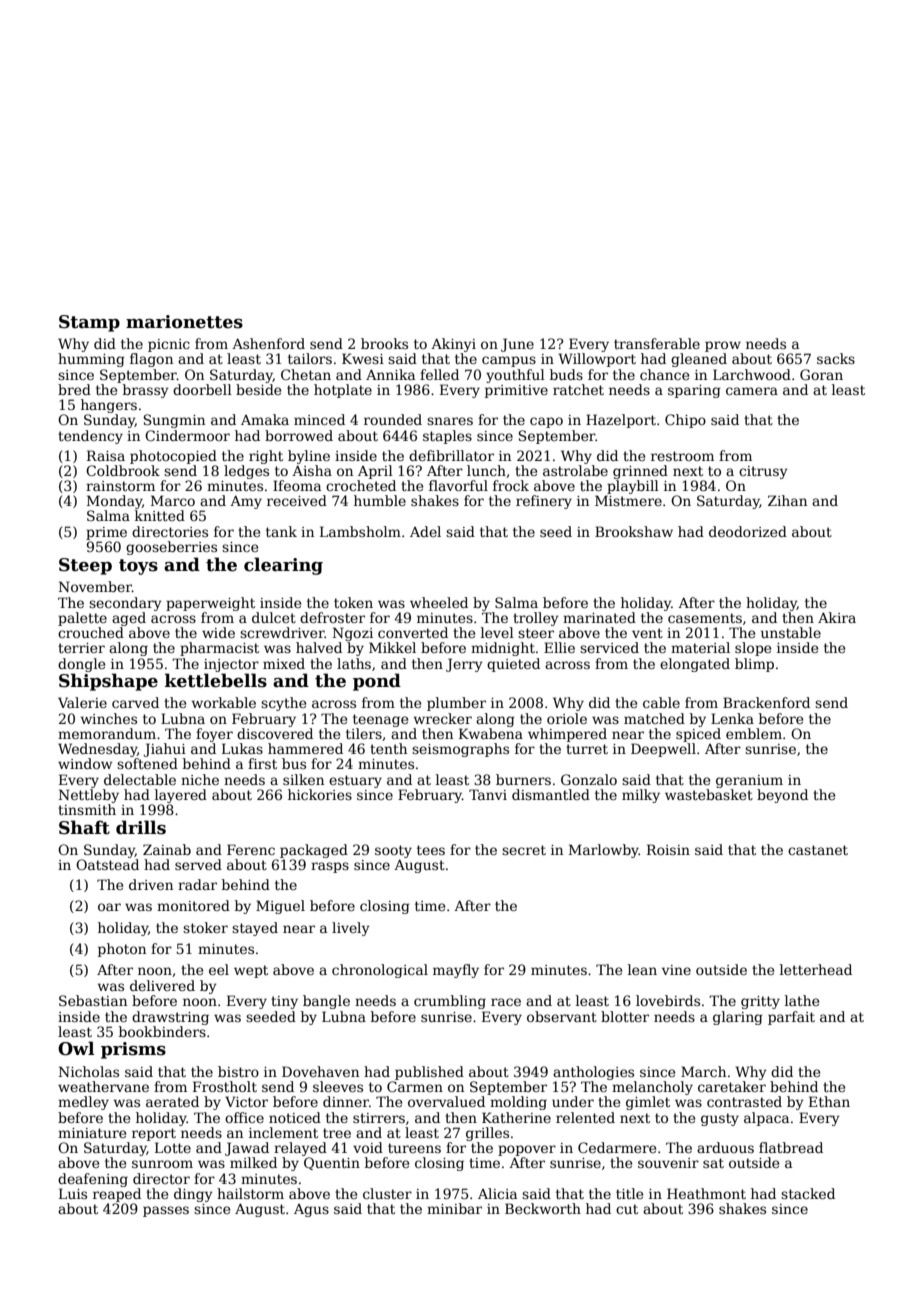 The height and width of the image is (1308, 924). Describe the element at coordinates (546, 422) in the image. I see `capo` at that location.
